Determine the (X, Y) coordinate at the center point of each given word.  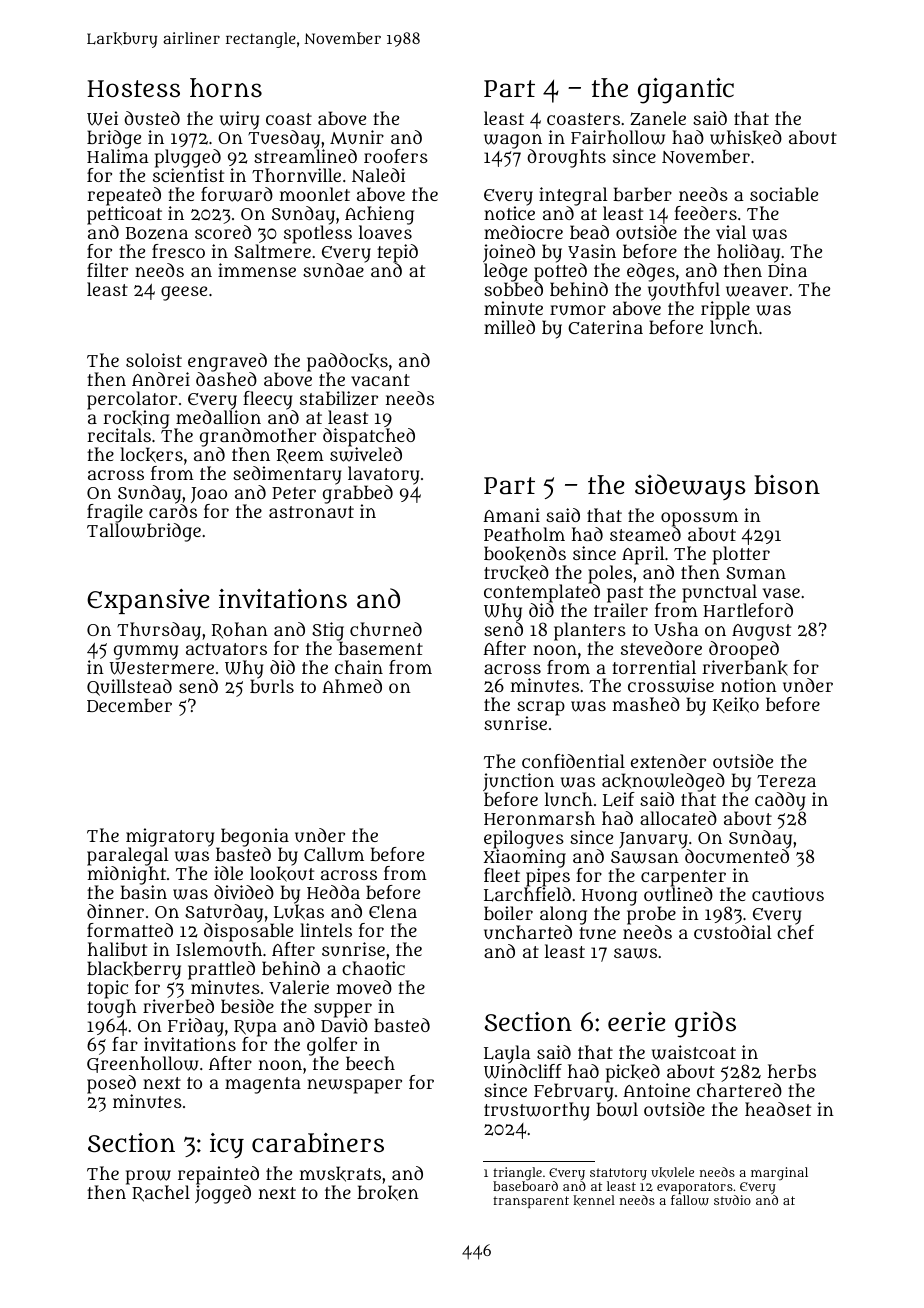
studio (732, 1200)
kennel (594, 1200)
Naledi (378, 175)
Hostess (133, 88)
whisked (746, 137)
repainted (218, 1175)
